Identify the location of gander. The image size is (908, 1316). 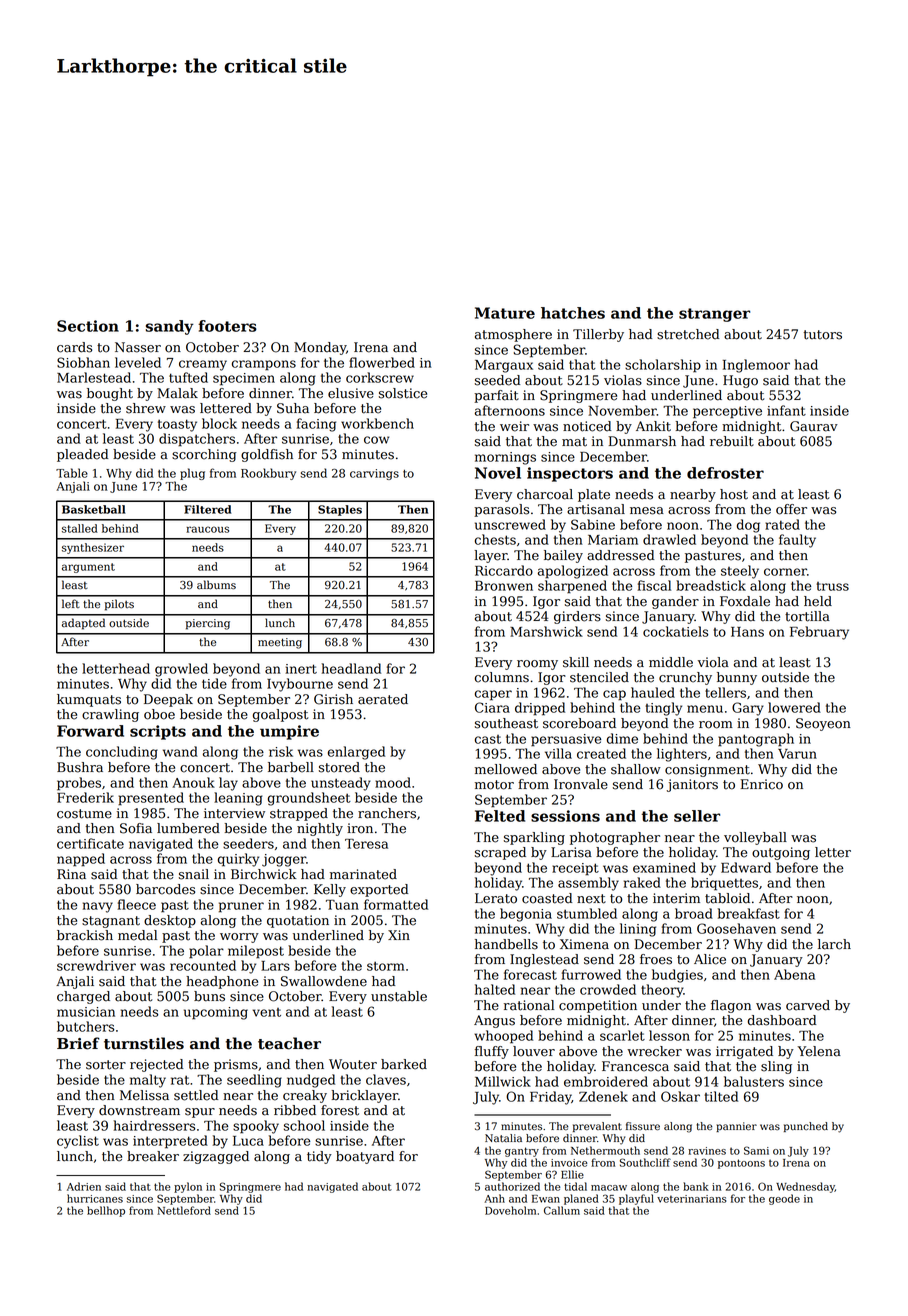
(675, 602).
